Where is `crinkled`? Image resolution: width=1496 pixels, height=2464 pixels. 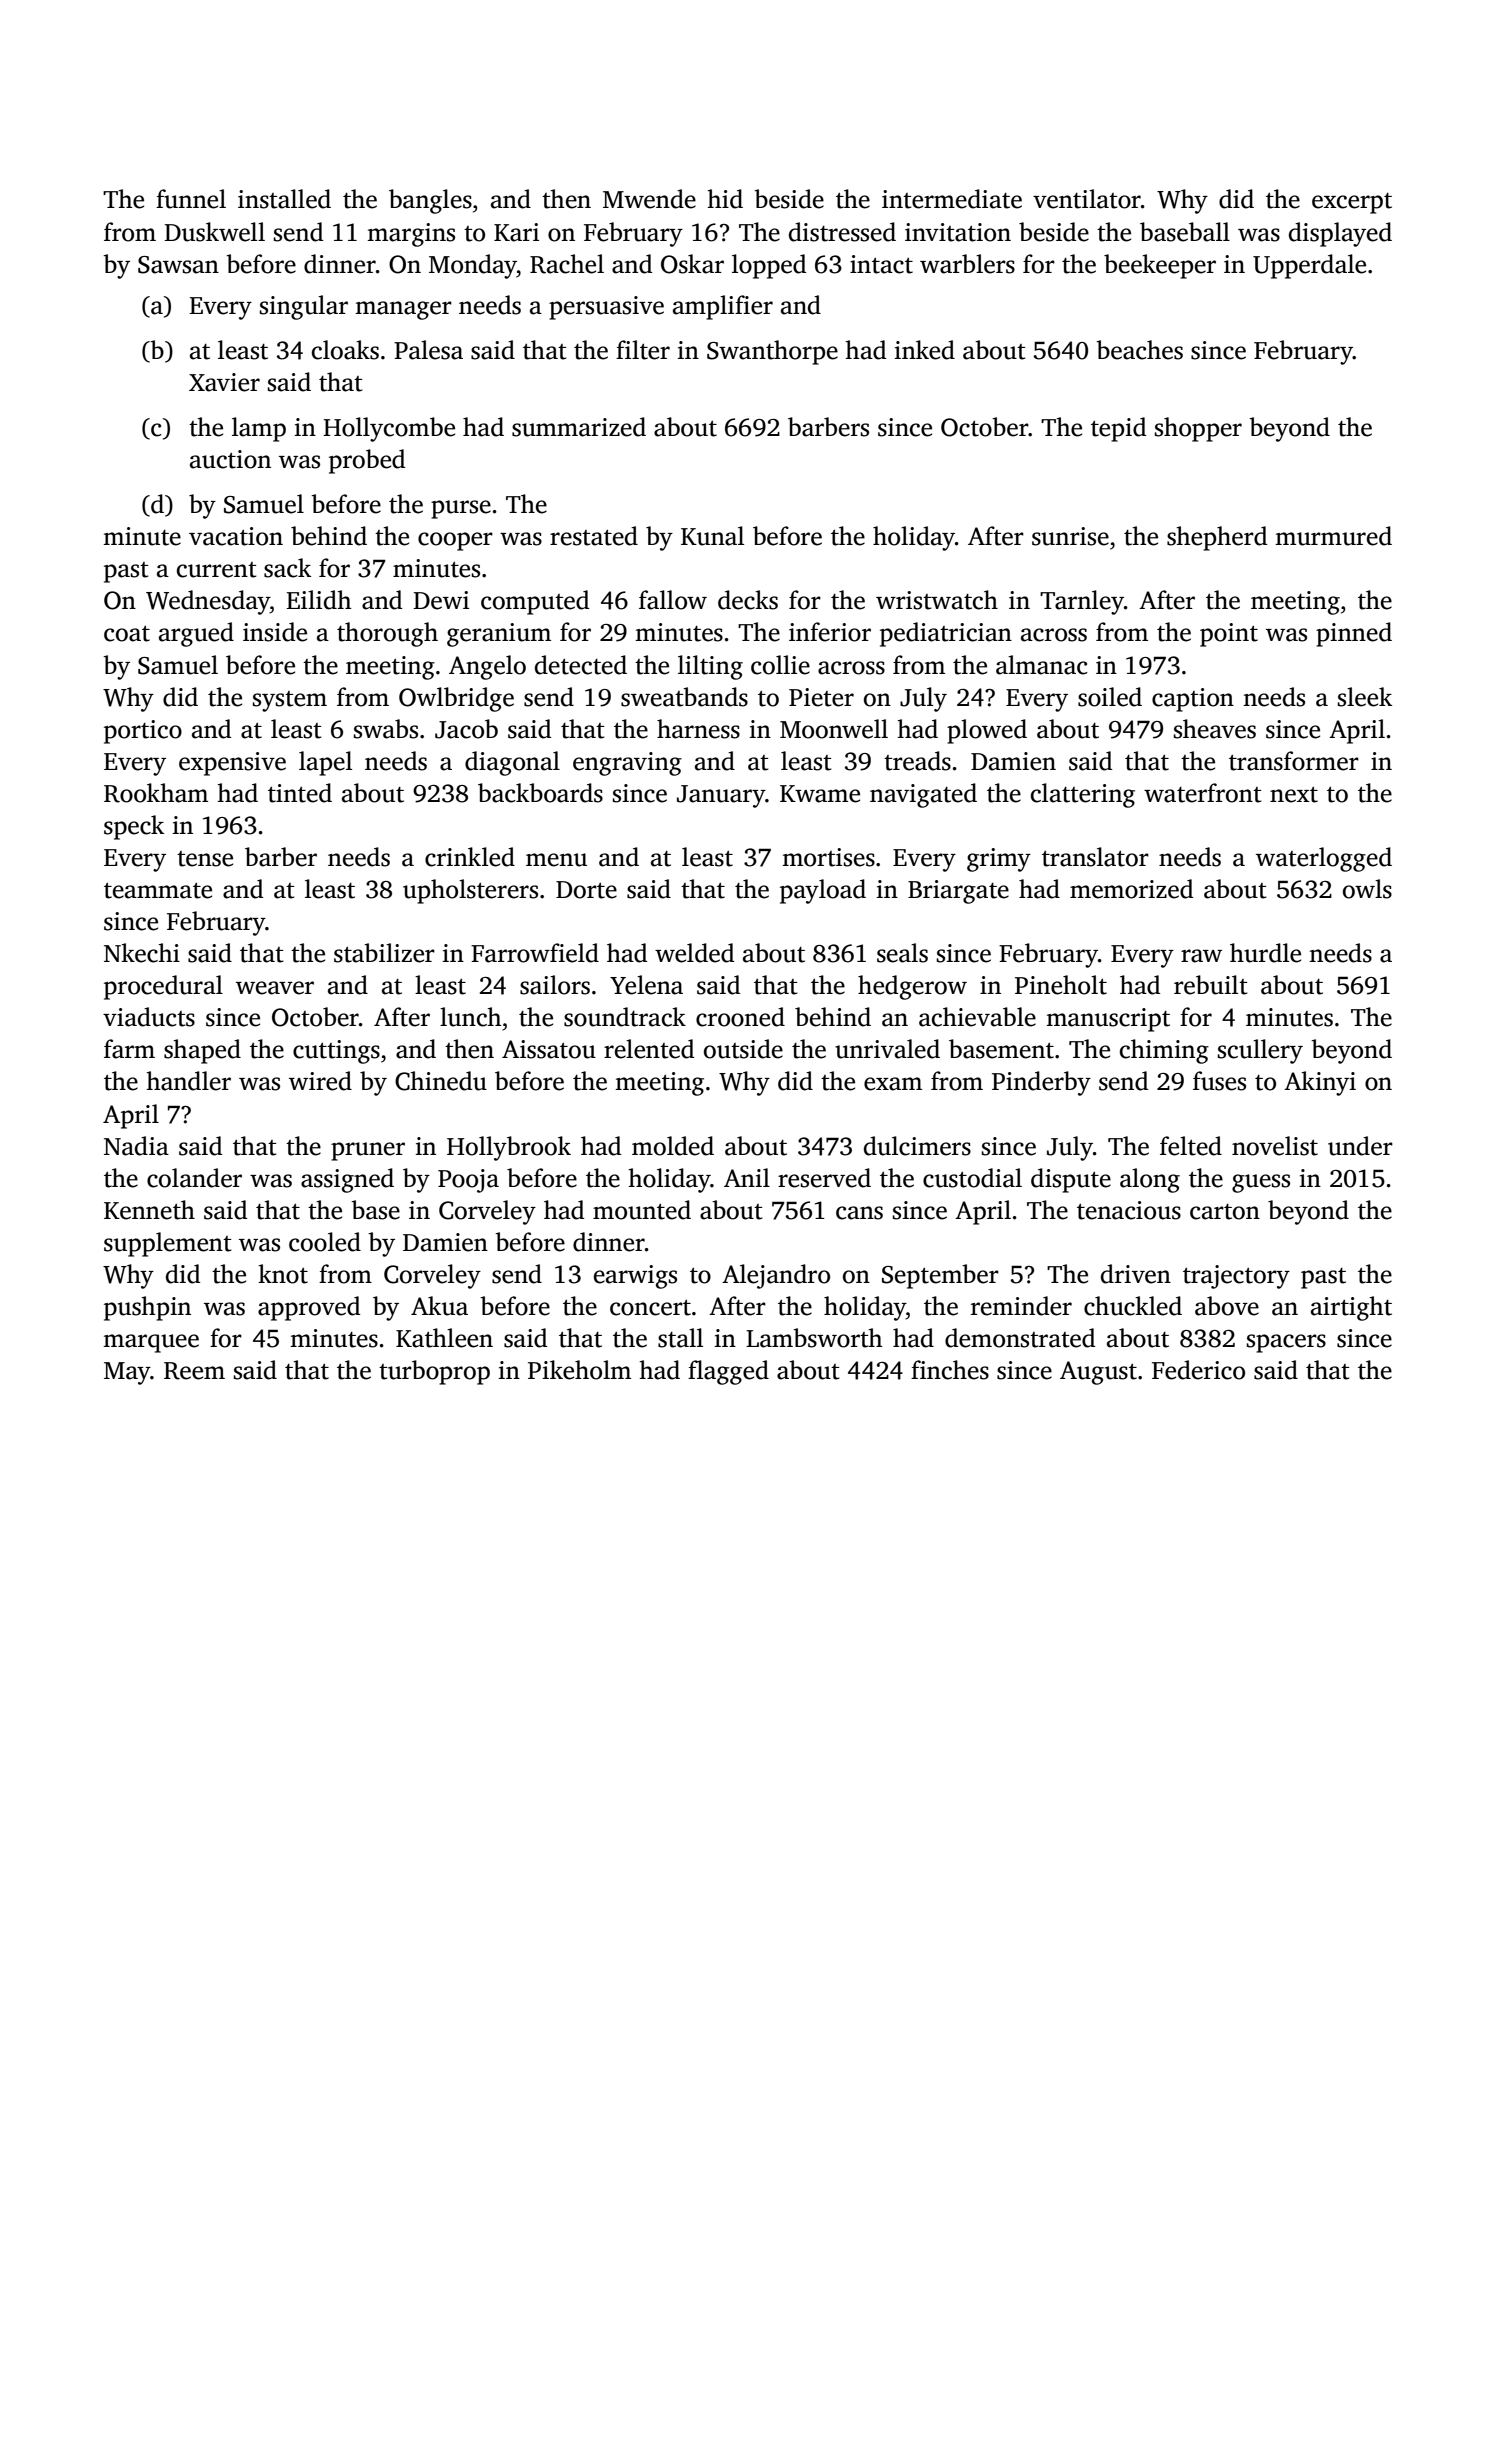
crinkled is located at coordinates (470, 857).
